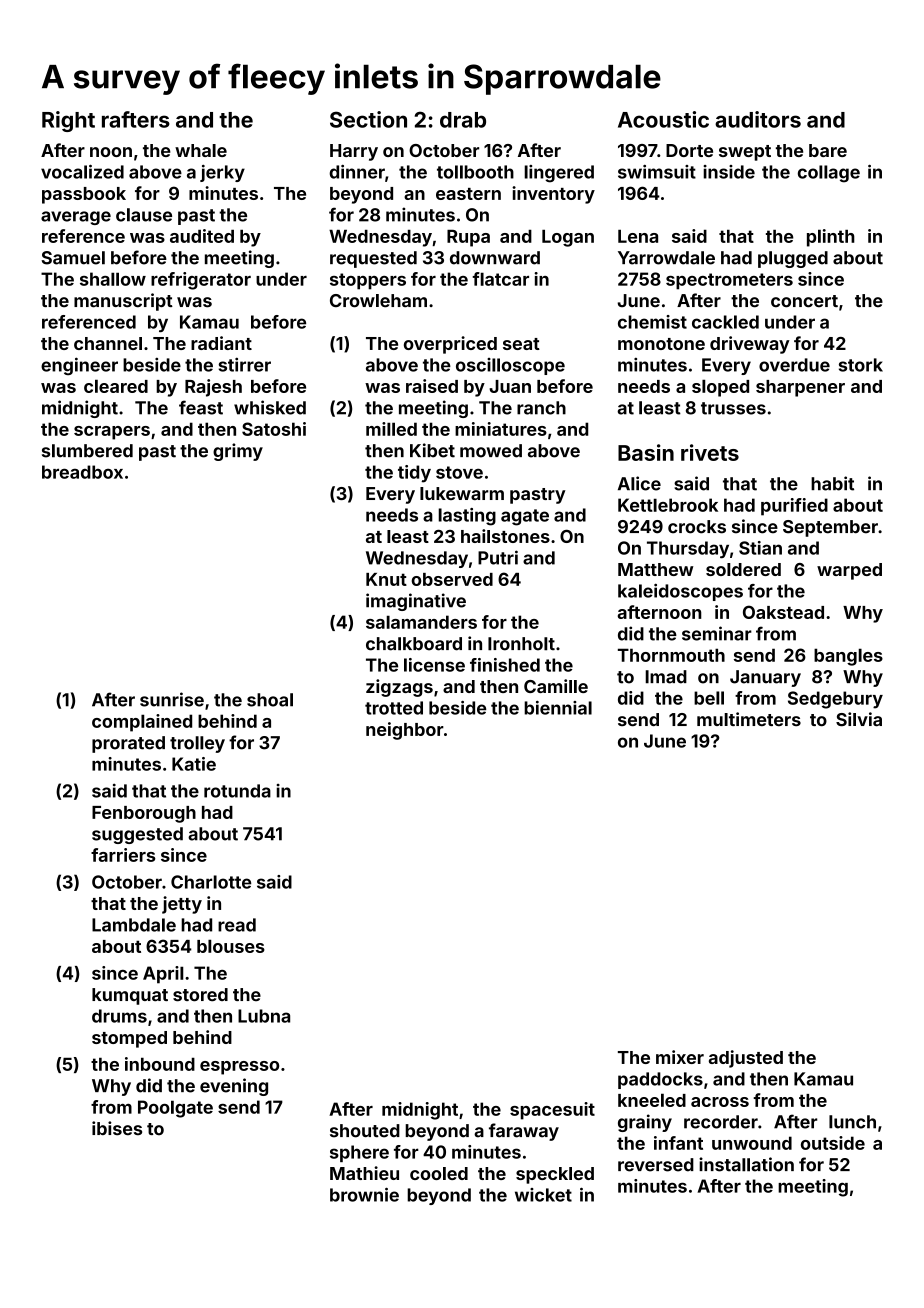 This screenshot has height=1308, width=924. What do you see at coordinates (68, 121) in the screenshot?
I see `Right` at bounding box center [68, 121].
